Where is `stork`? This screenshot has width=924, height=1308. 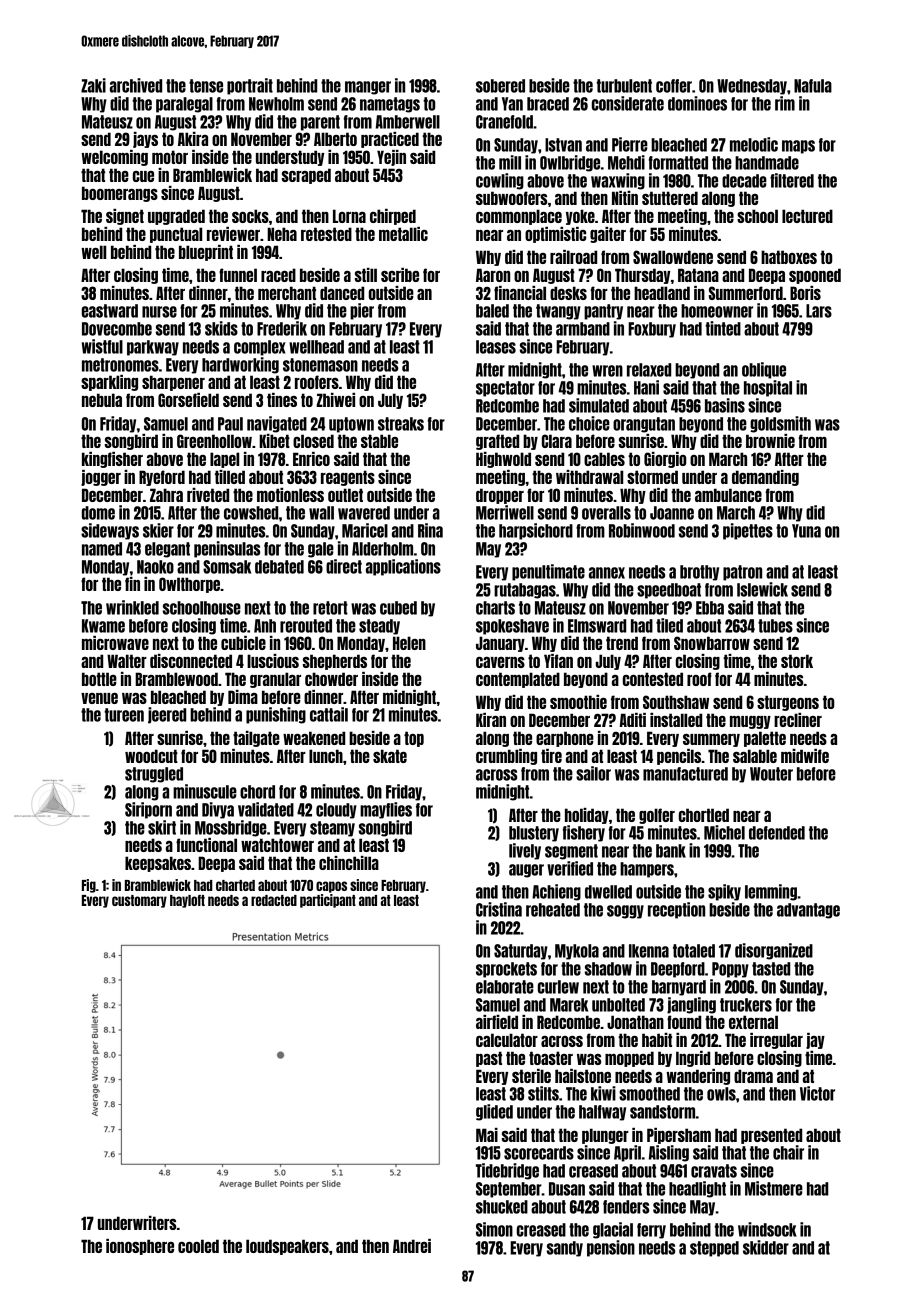 stork is located at coordinates (797, 661).
